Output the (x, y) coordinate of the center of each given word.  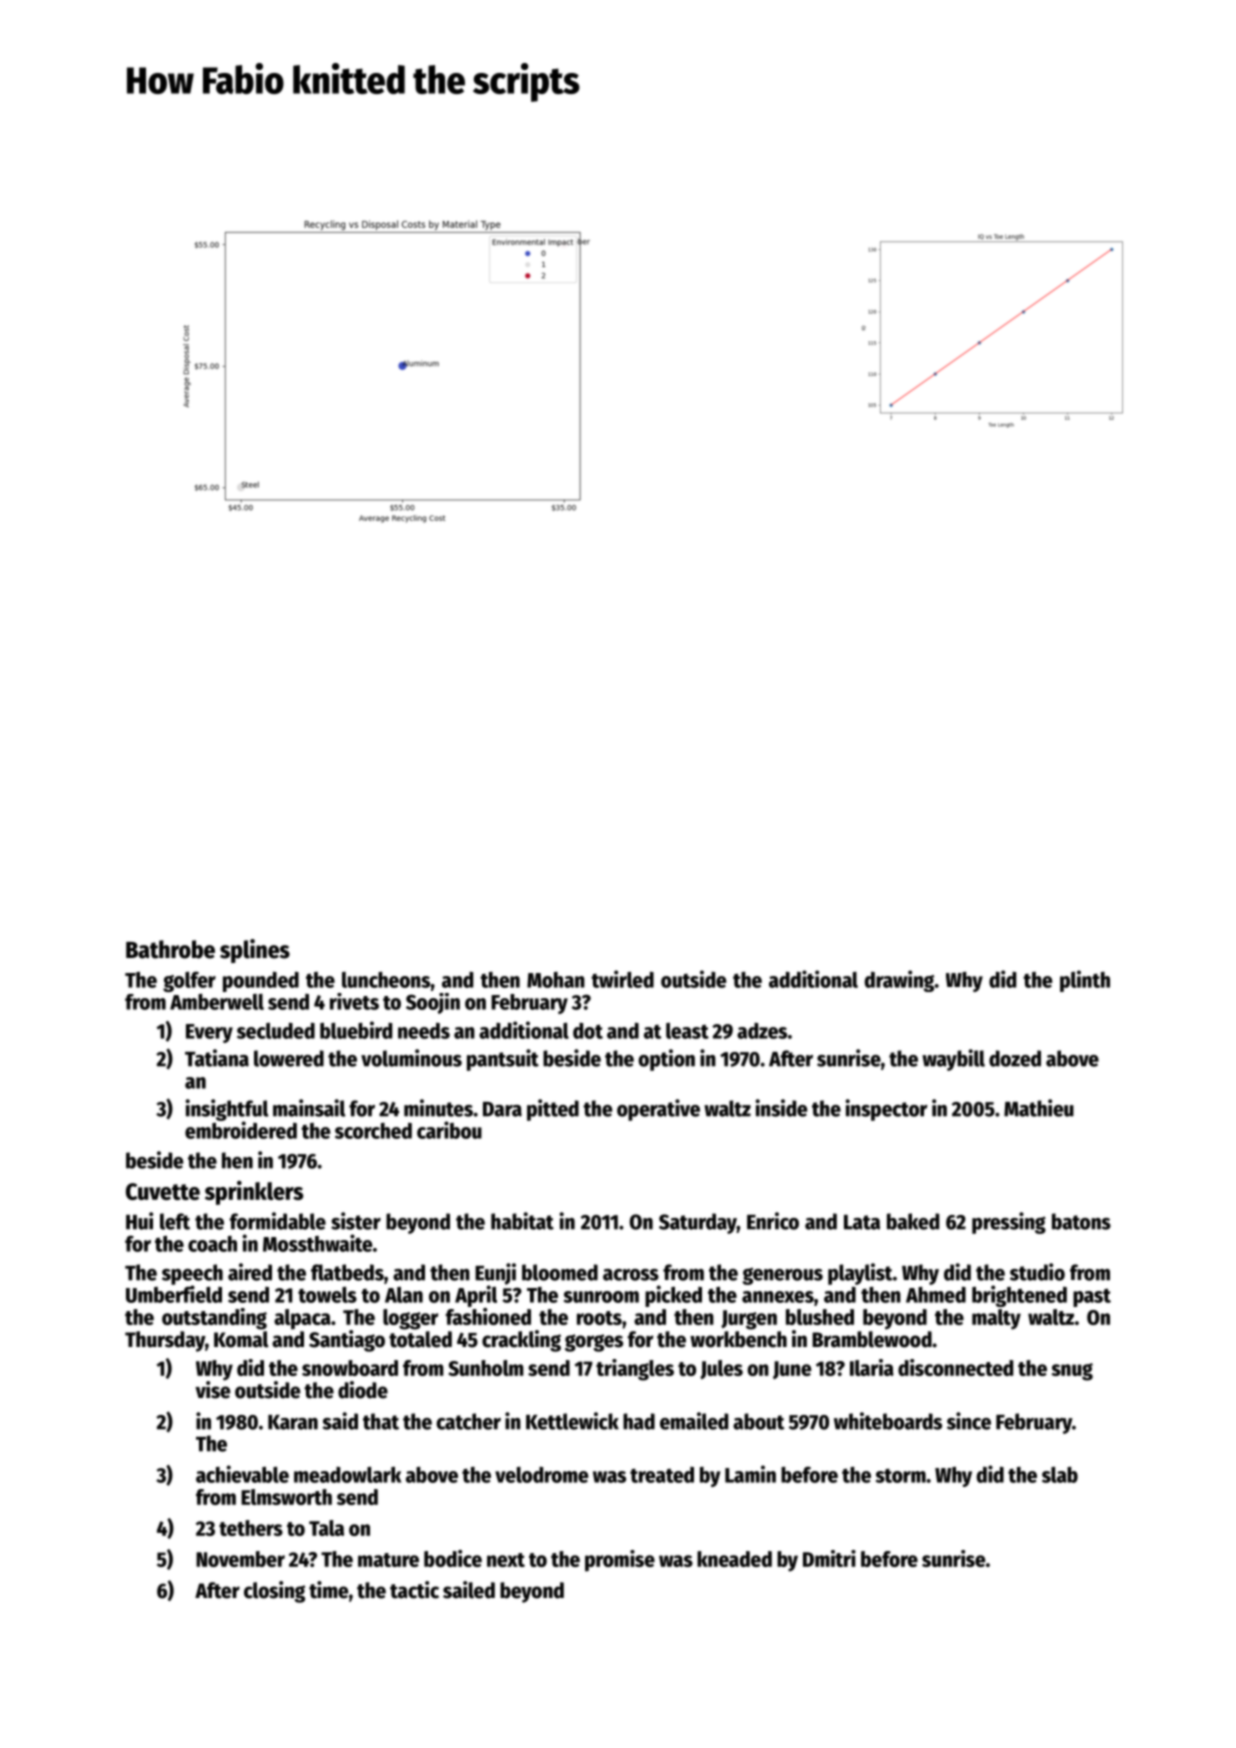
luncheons (386, 980)
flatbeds (347, 1272)
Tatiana (217, 1058)
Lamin (750, 1474)
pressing (1009, 1223)
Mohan (556, 980)
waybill (953, 1060)
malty (996, 1319)
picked (673, 1296)
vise (212, 1390)
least (687, 1031)
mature (388, 1560)
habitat (522, 1221)
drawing (899, 981)
